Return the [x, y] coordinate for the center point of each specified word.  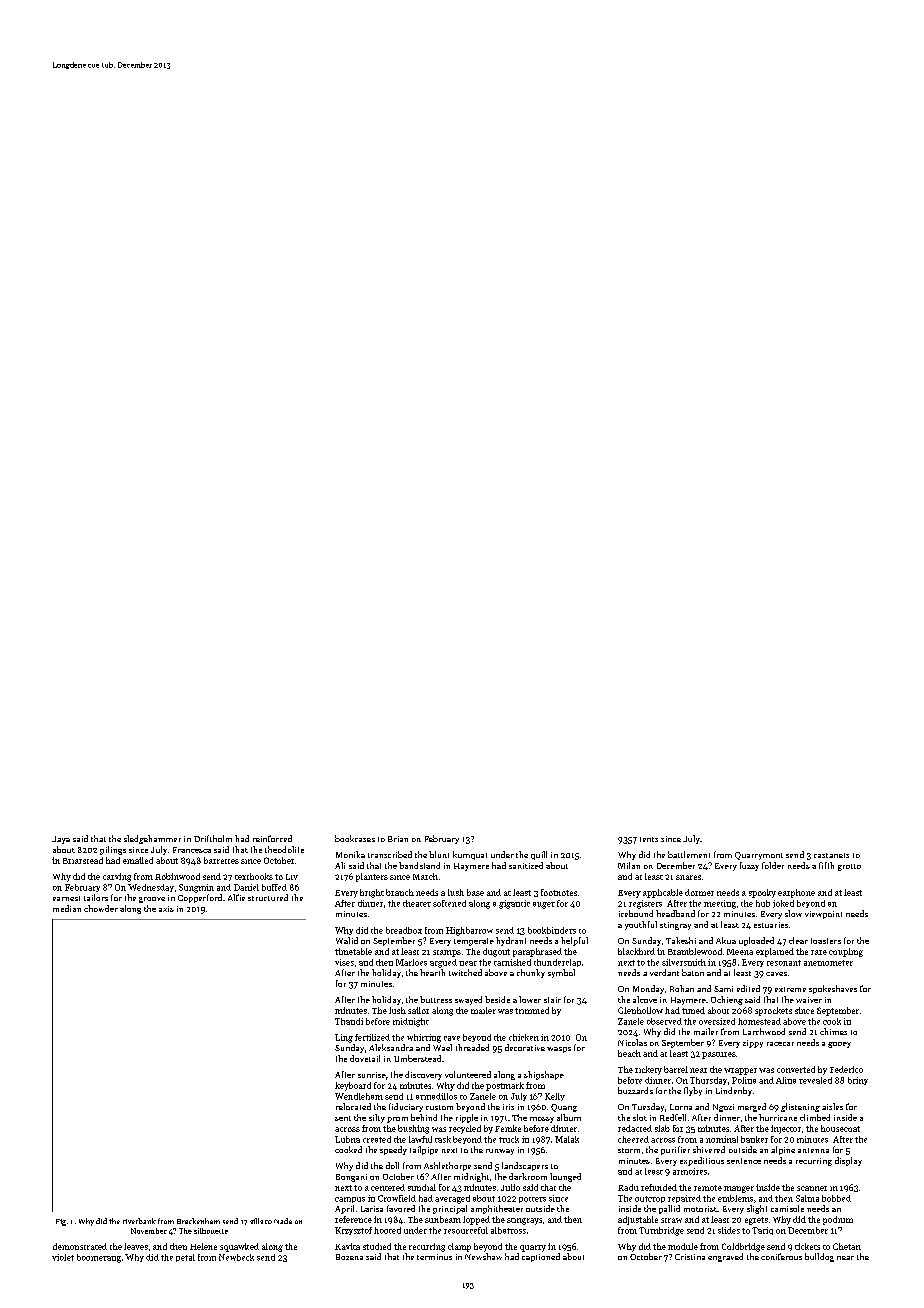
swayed [468, 1000]
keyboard [353, 1086]
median [67, 908]
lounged [565, 1177]
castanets [831, 855]
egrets [756, 1221]
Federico [846, 1069]
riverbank [139, 1221]
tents [649, 839]
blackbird [636, 951]
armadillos [436, 1096]
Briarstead [83, 860]
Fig [61, 1222]
